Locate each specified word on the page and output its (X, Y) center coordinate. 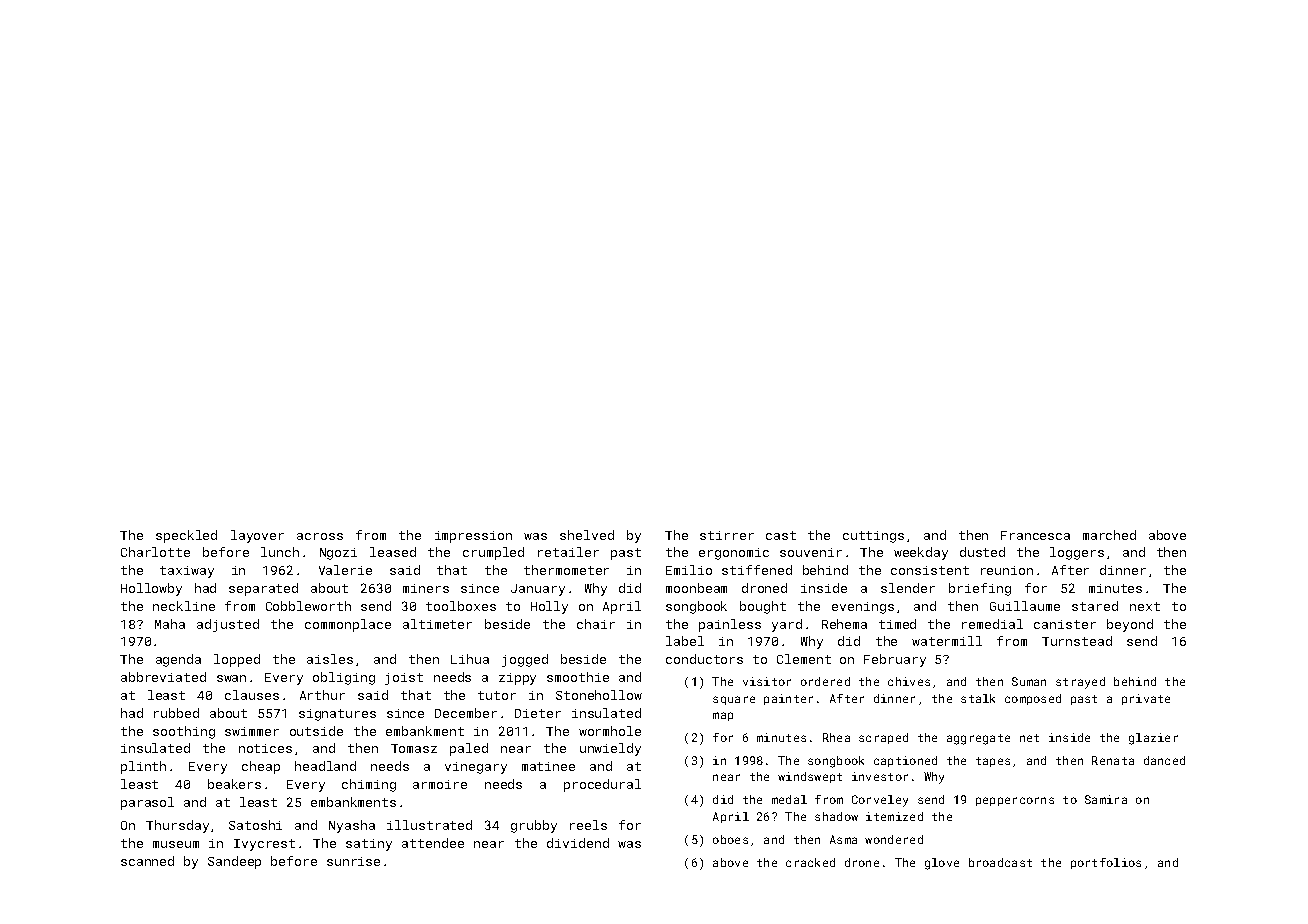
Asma (843, 839)
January (538, 590)
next (1145, 606)
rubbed (176, 713)
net (1029, 738)
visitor (767, 681)
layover (257, 536)
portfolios (1106, 863)
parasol (147, 803)
